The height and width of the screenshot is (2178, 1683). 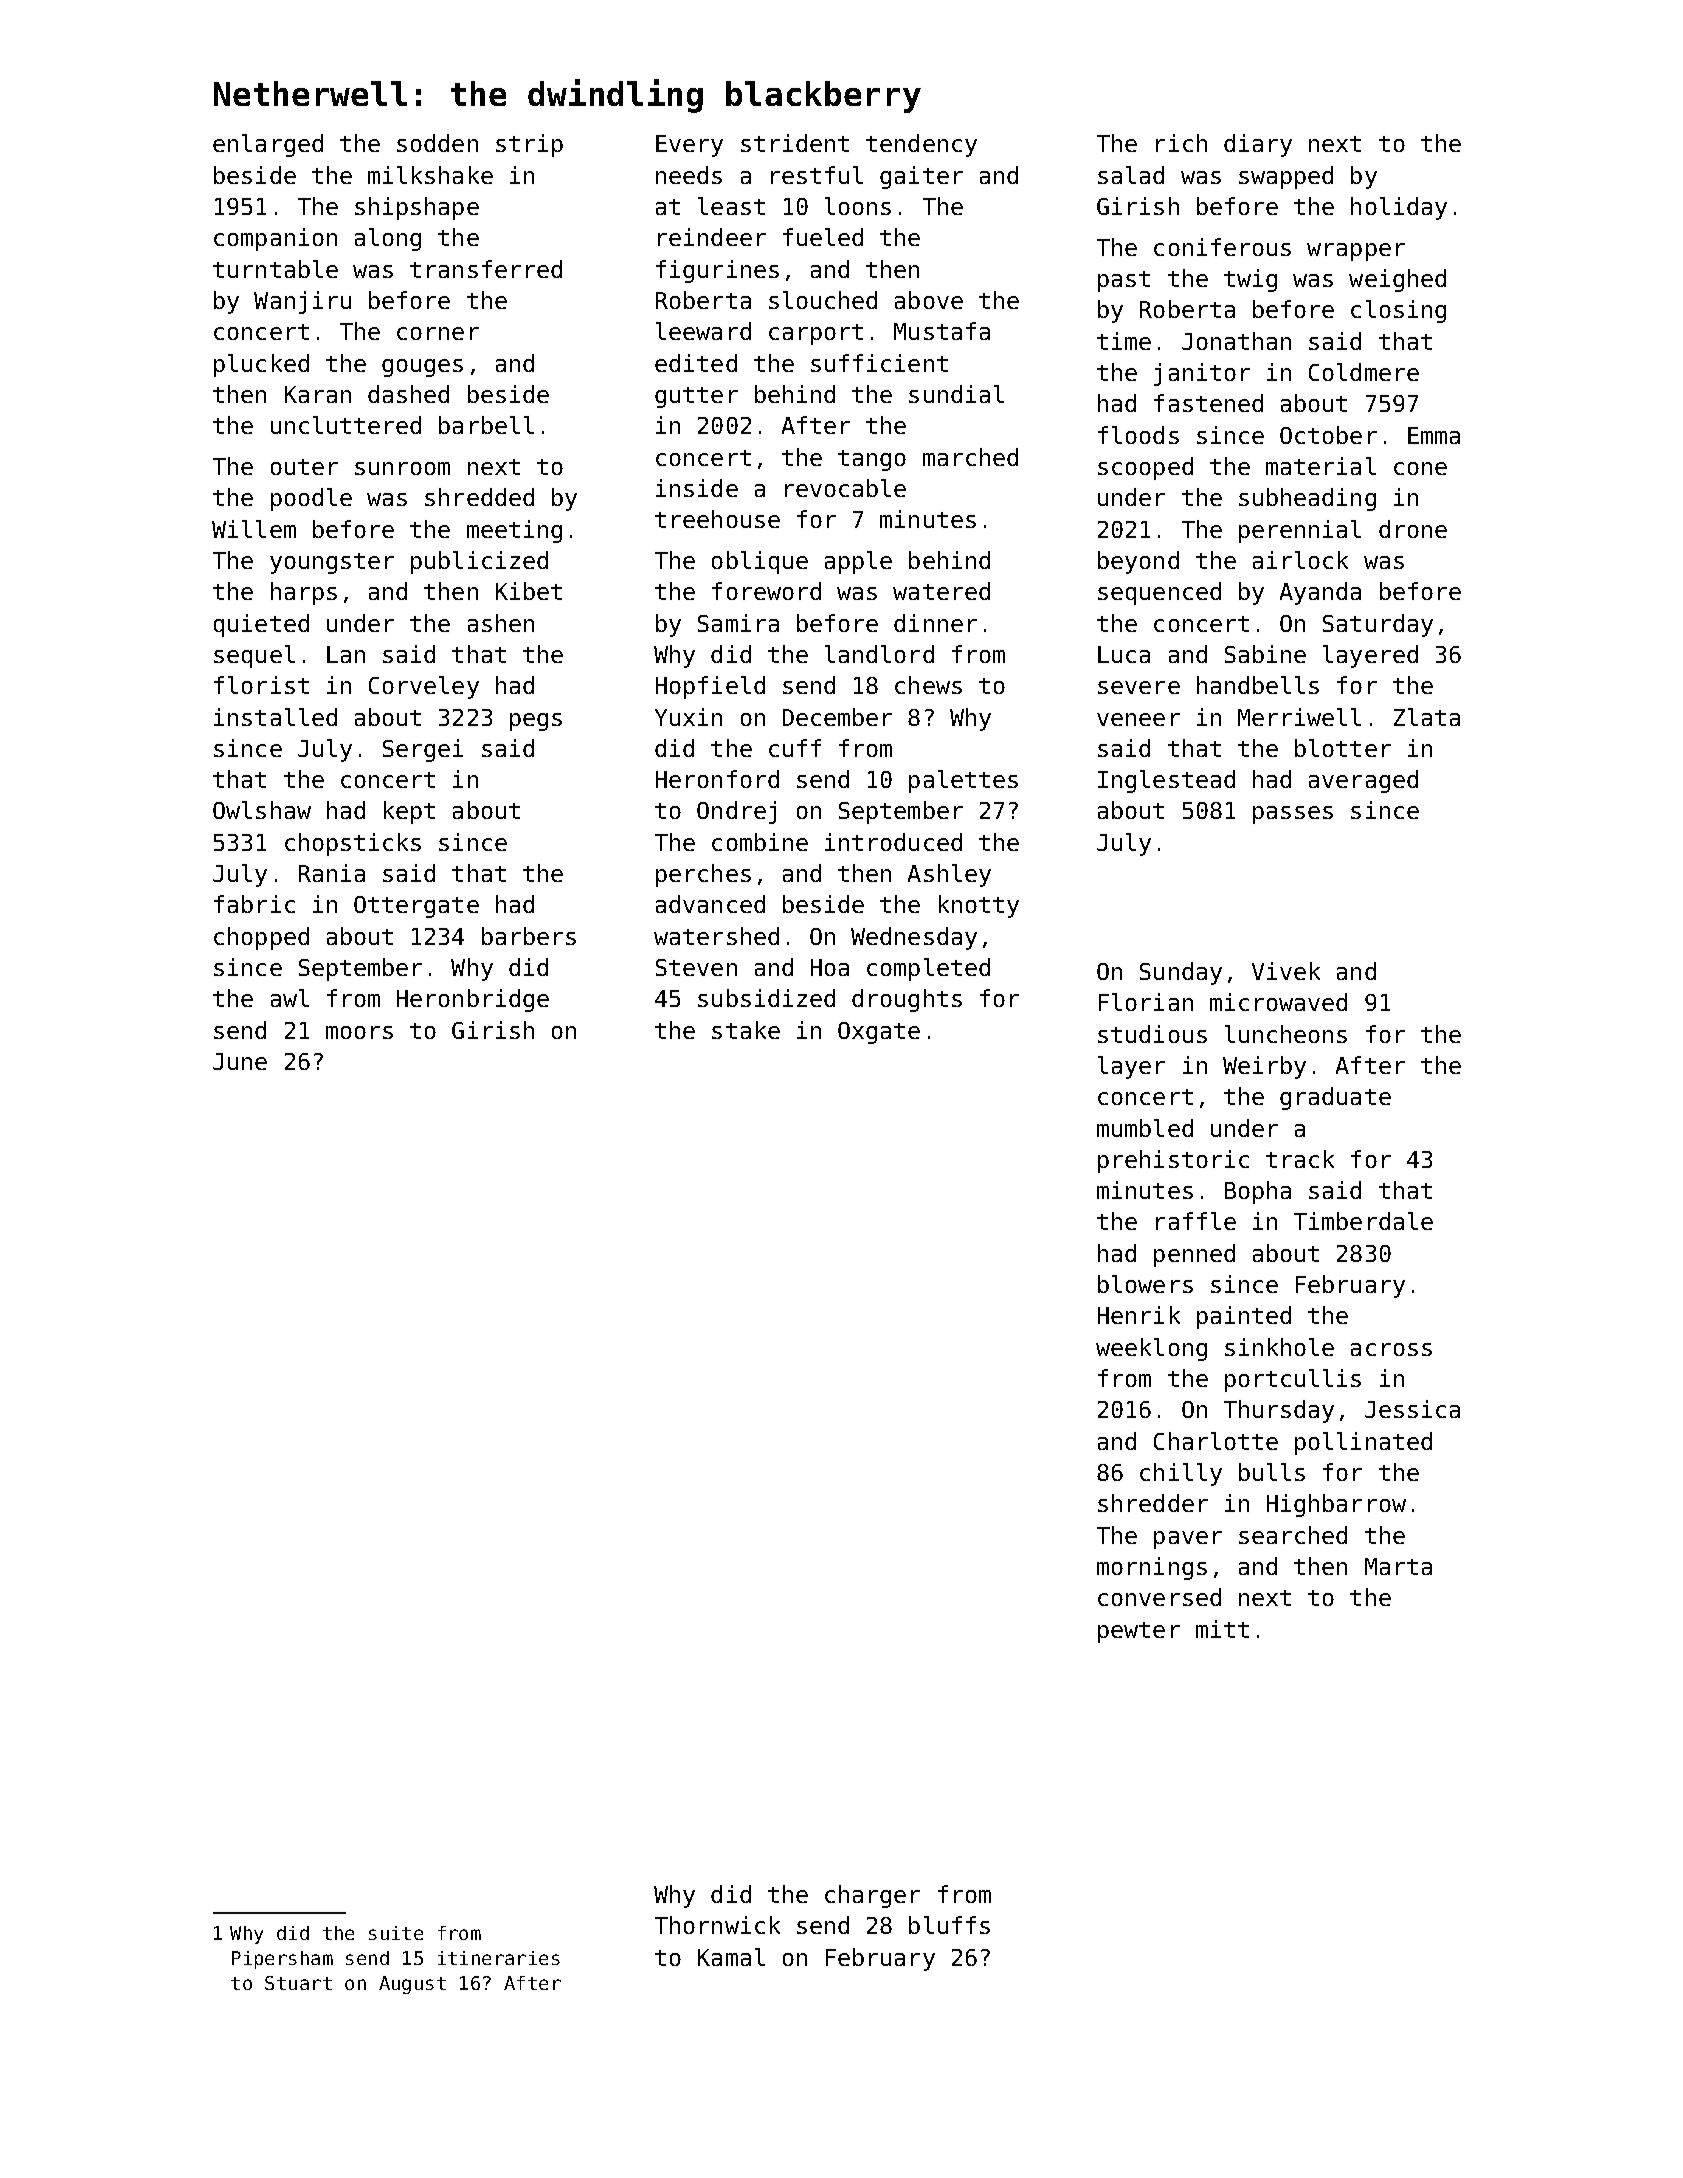 What do you see at coordinates (1363, 781) in the screenshot?
I see `averaged` at bounding box center [1363, 781].
